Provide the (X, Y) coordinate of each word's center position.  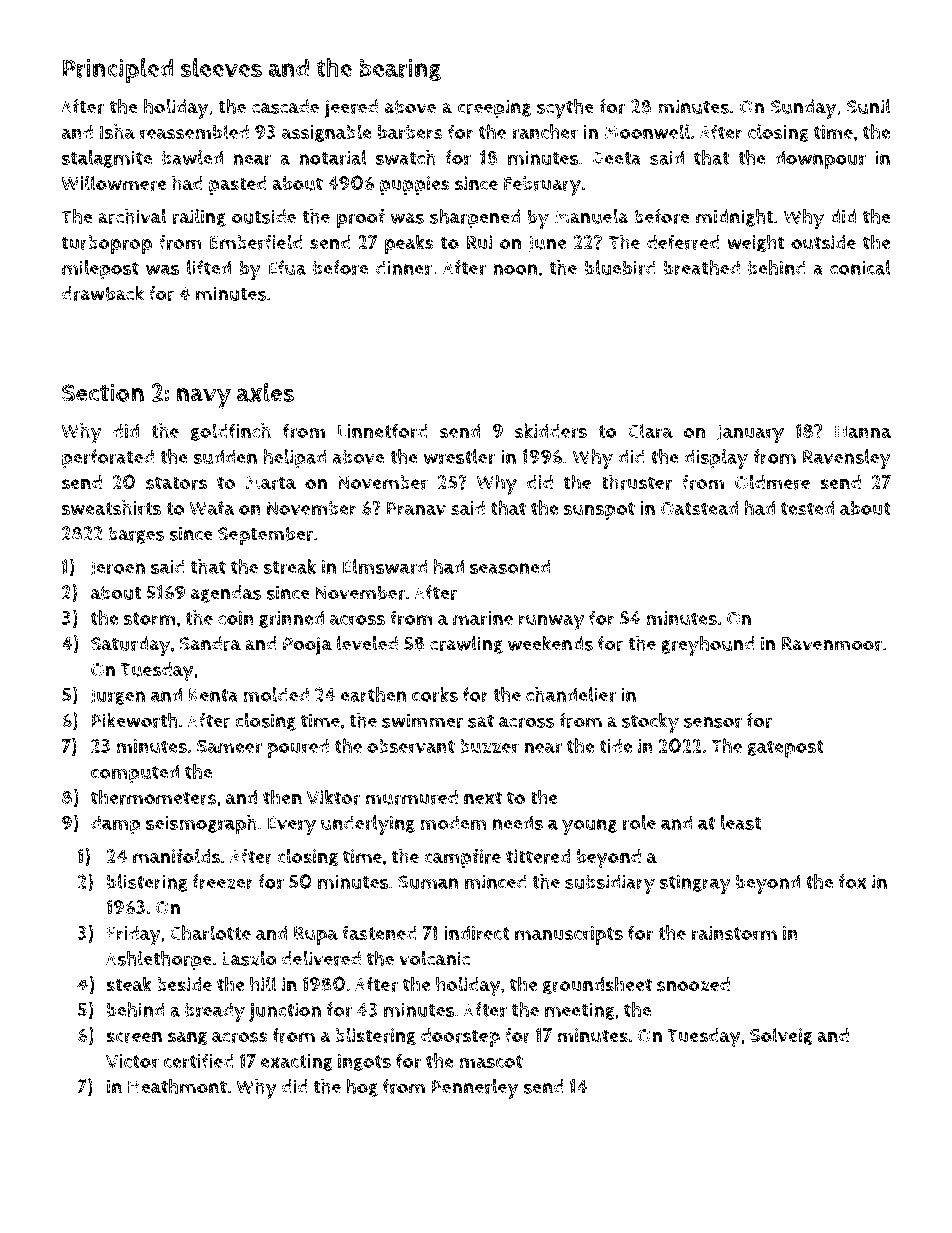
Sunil (869, 106)
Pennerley (475, 1089)
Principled (118, 70)
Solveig (781, 1036)
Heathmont (177, 1086)
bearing (400, 70)
